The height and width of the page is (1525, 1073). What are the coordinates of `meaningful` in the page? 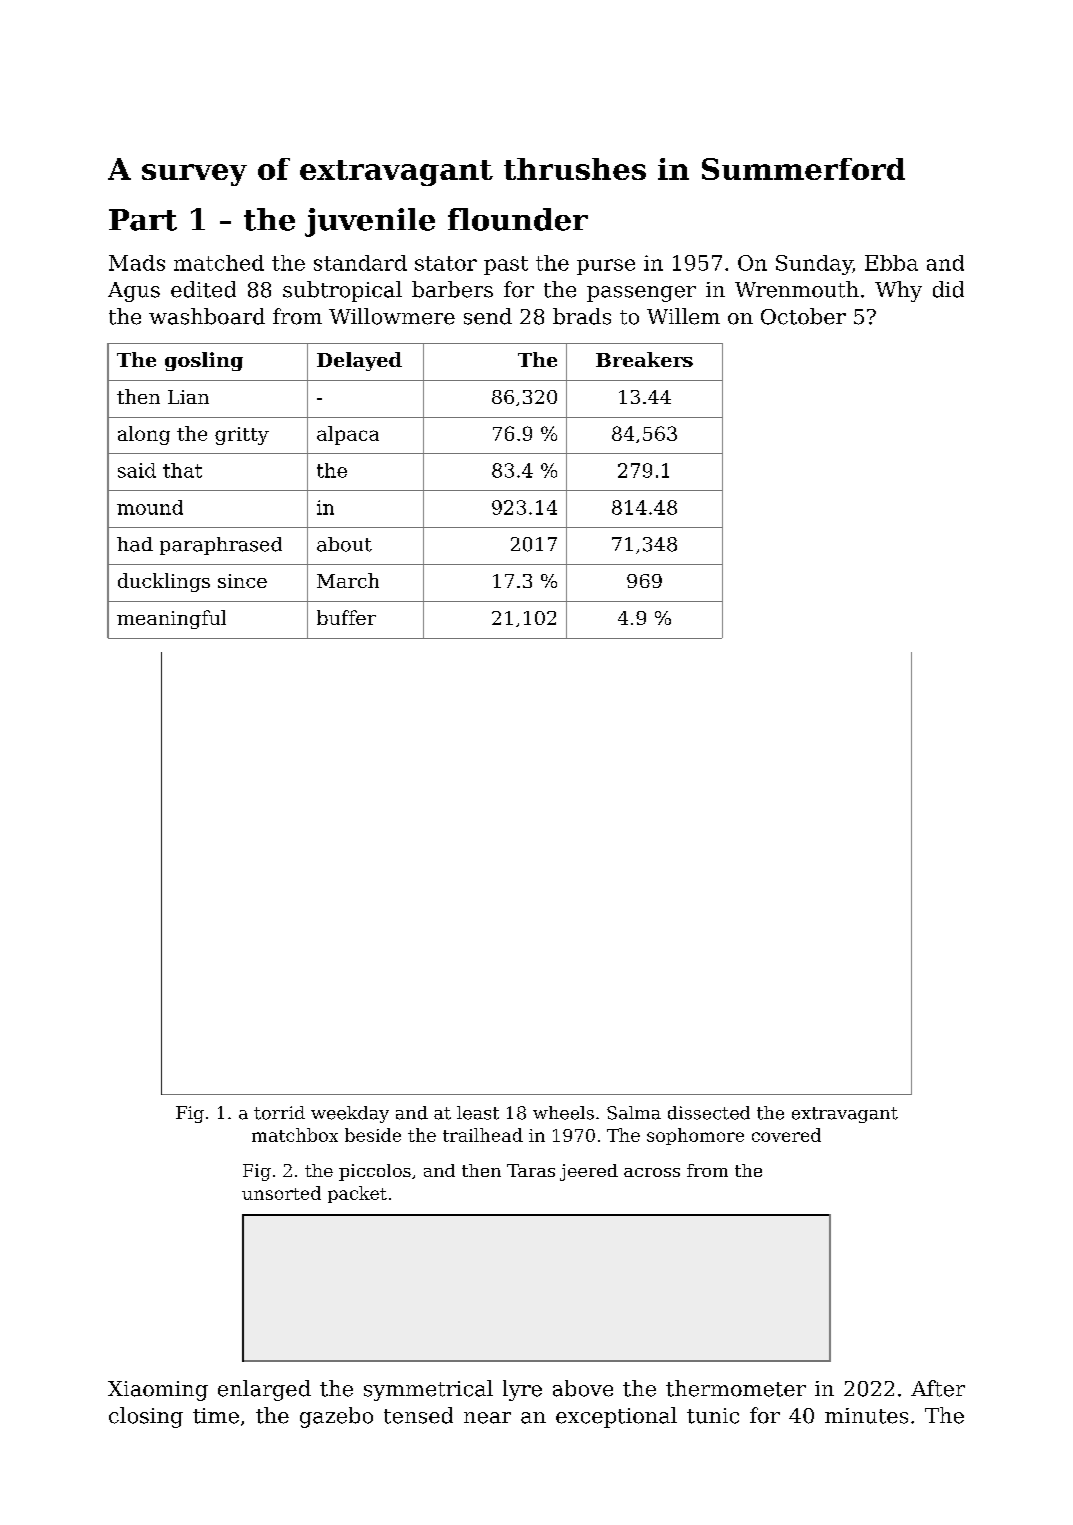 It's located at (171, 619).
